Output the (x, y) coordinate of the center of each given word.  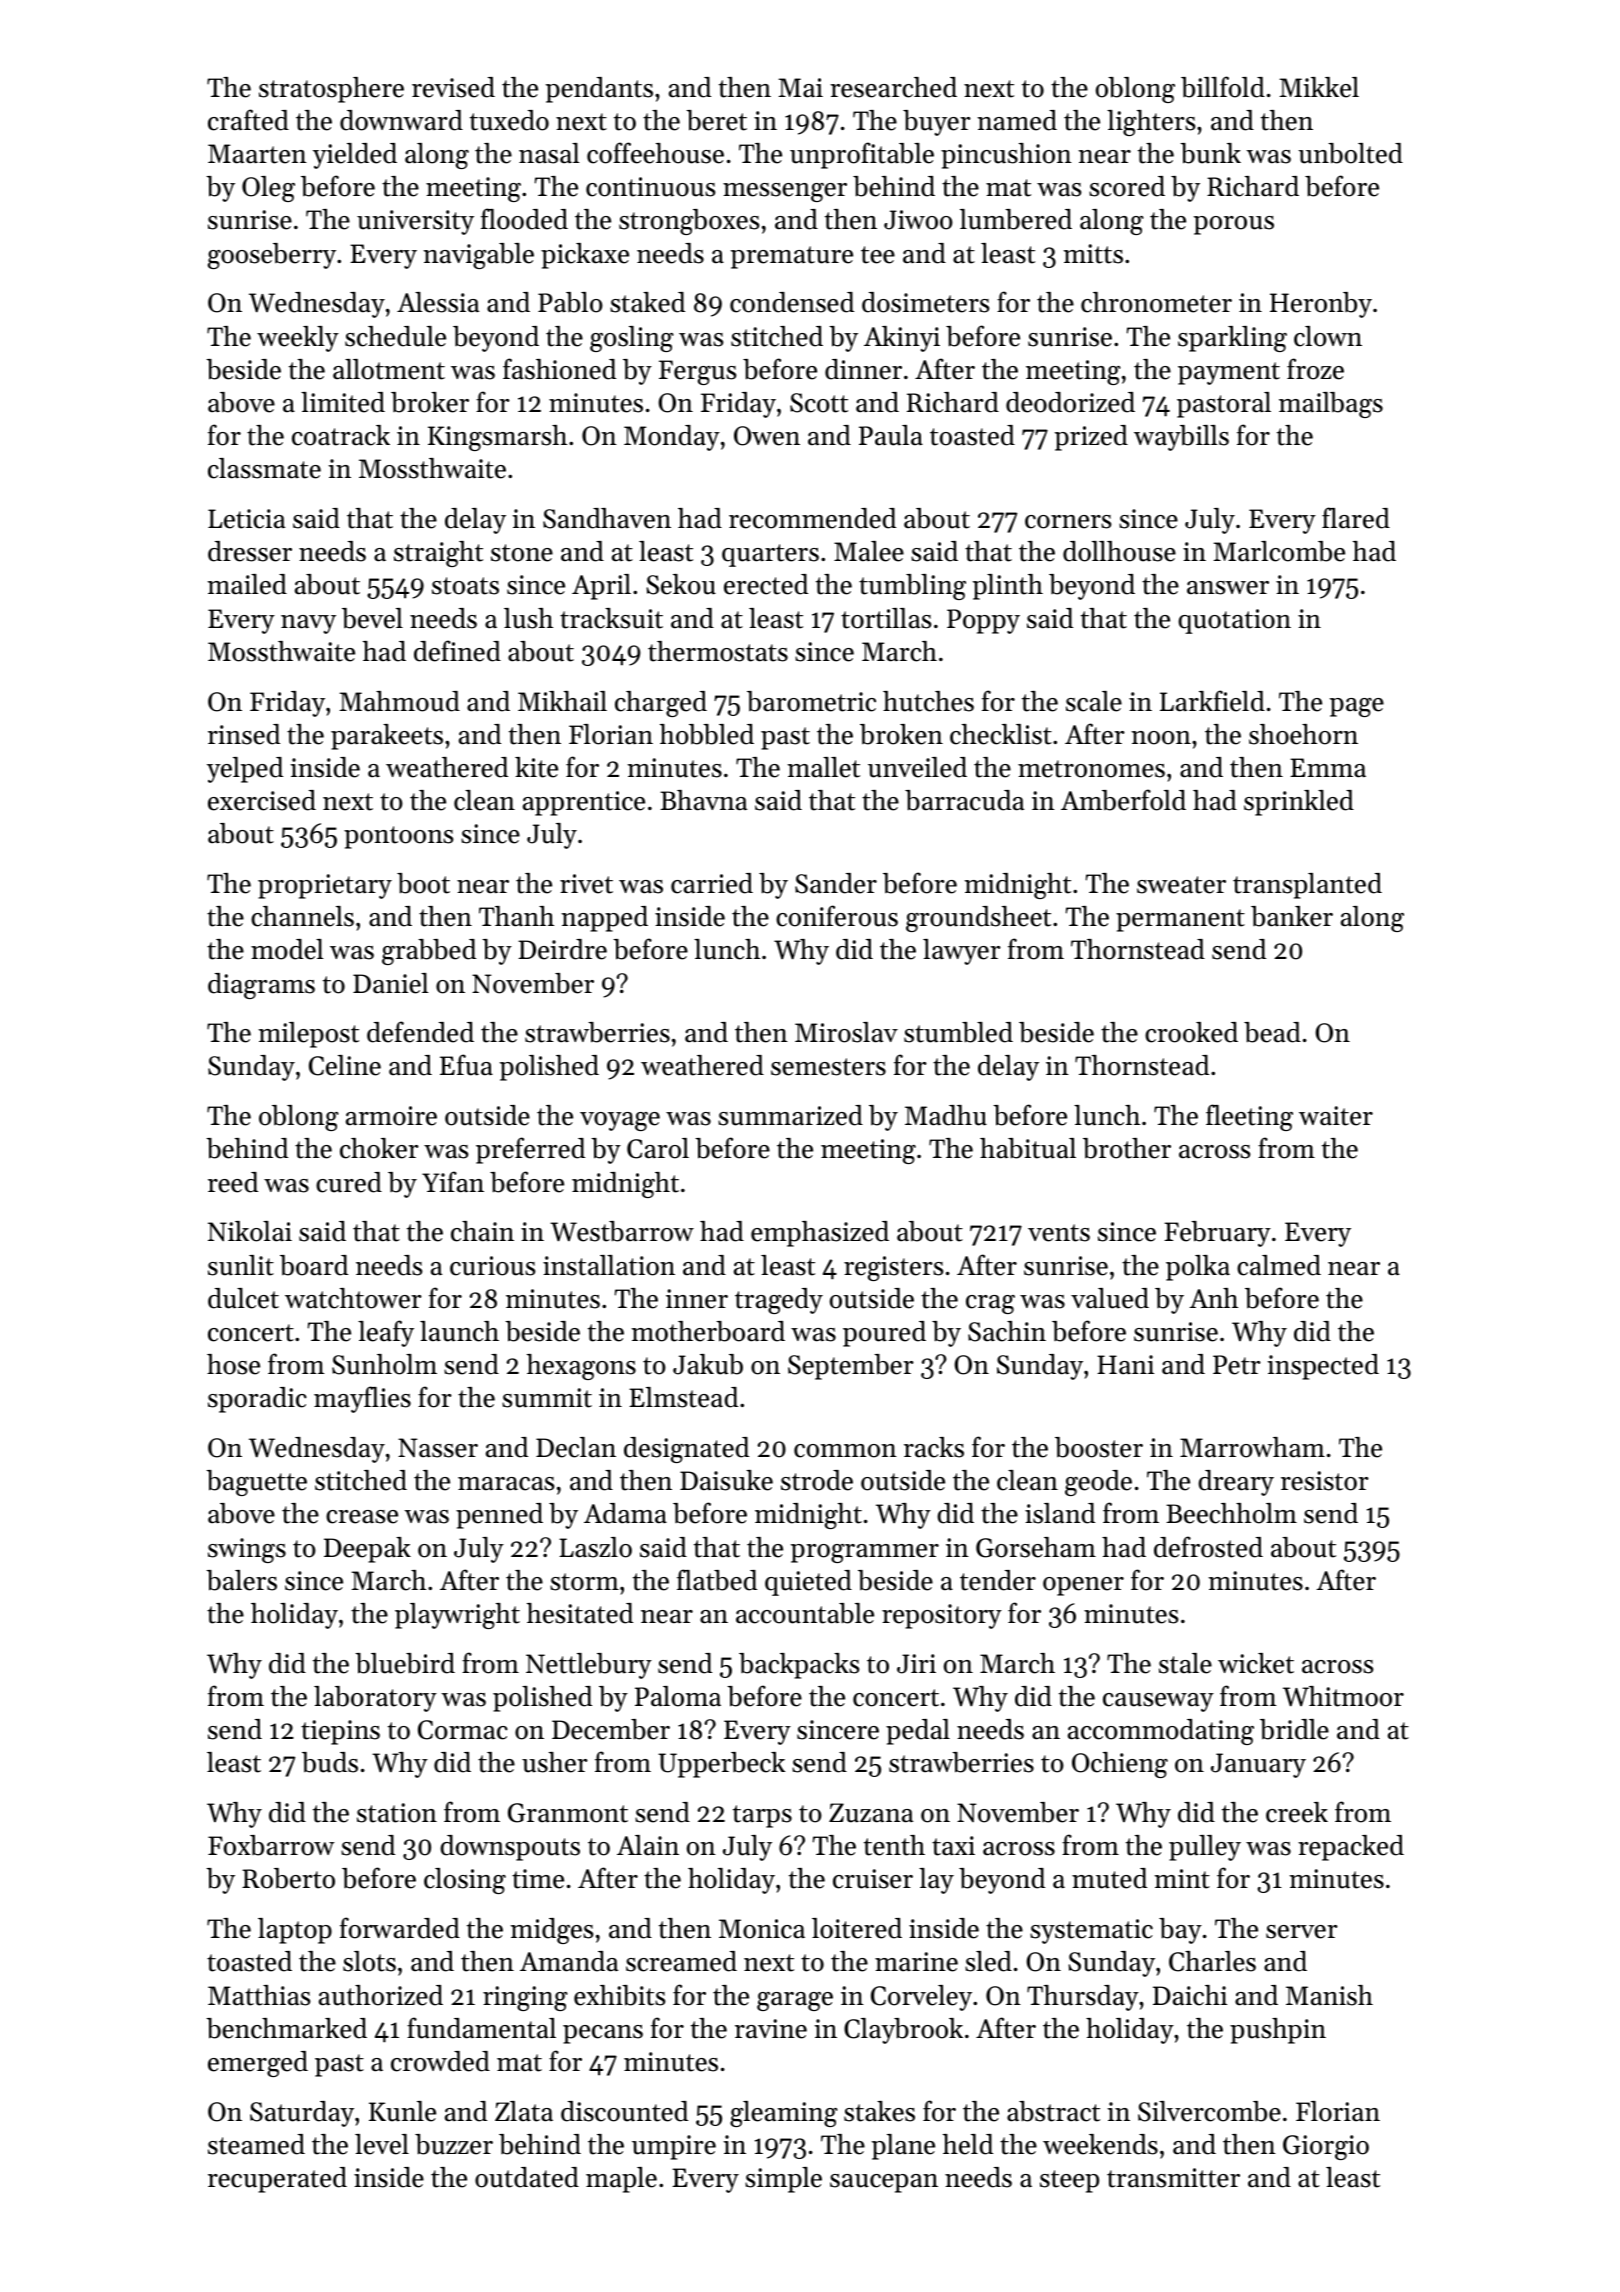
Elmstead (683, 1397)
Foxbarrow (271, 1845)
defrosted (1208, 1547)
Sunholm (384, 1364)
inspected (1323, 1367)
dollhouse (1119, 551)
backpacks (799, 1666)
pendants (599, 90)
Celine (345, 1065)
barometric (811, 701)
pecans (603, 2034)
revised (453, 87)
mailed (247, 584)
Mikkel (1319, 87)
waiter (1336, 1116)
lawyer (962, 952)
